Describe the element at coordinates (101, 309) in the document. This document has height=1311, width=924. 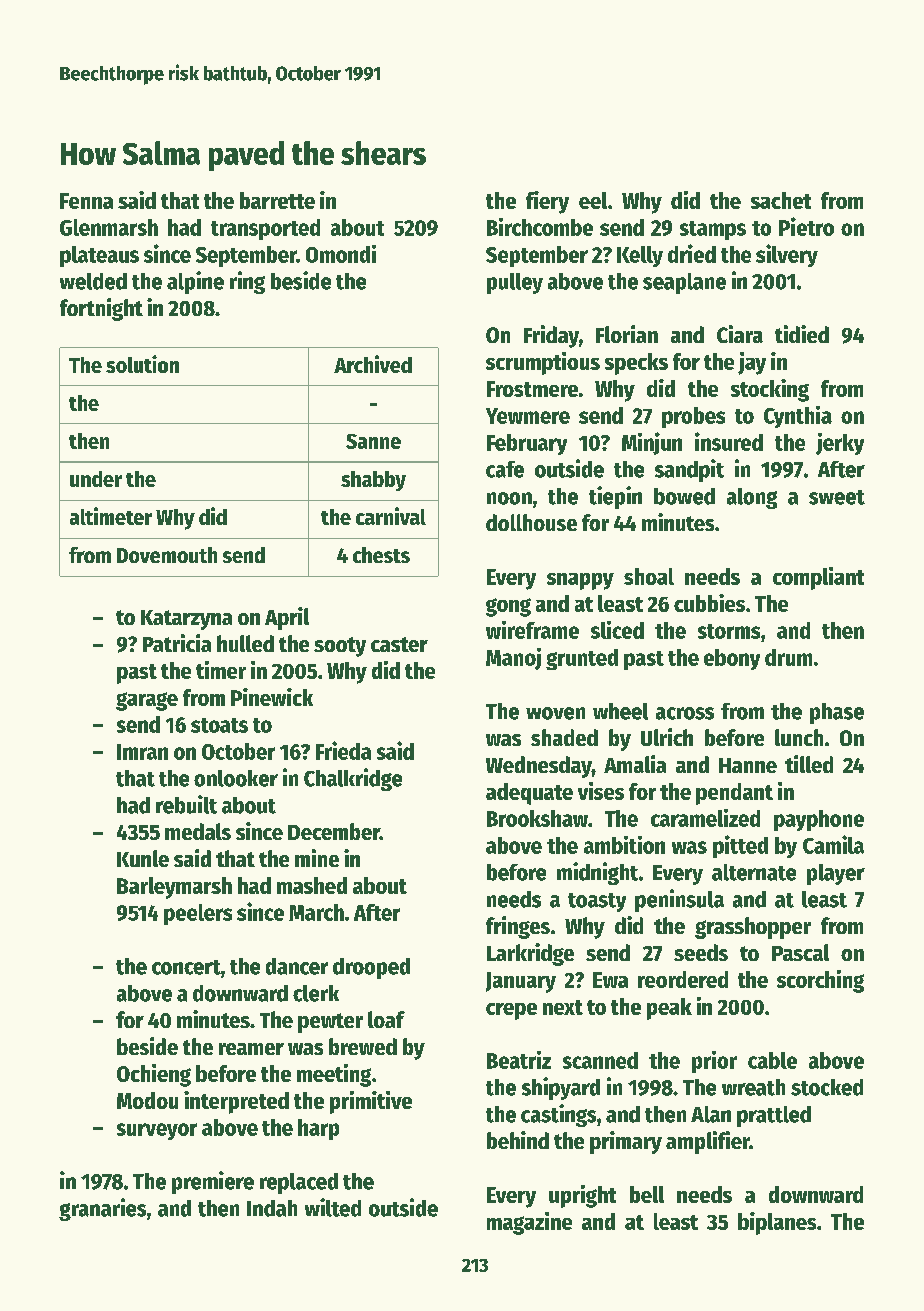
I see `fortnight` at that location.
